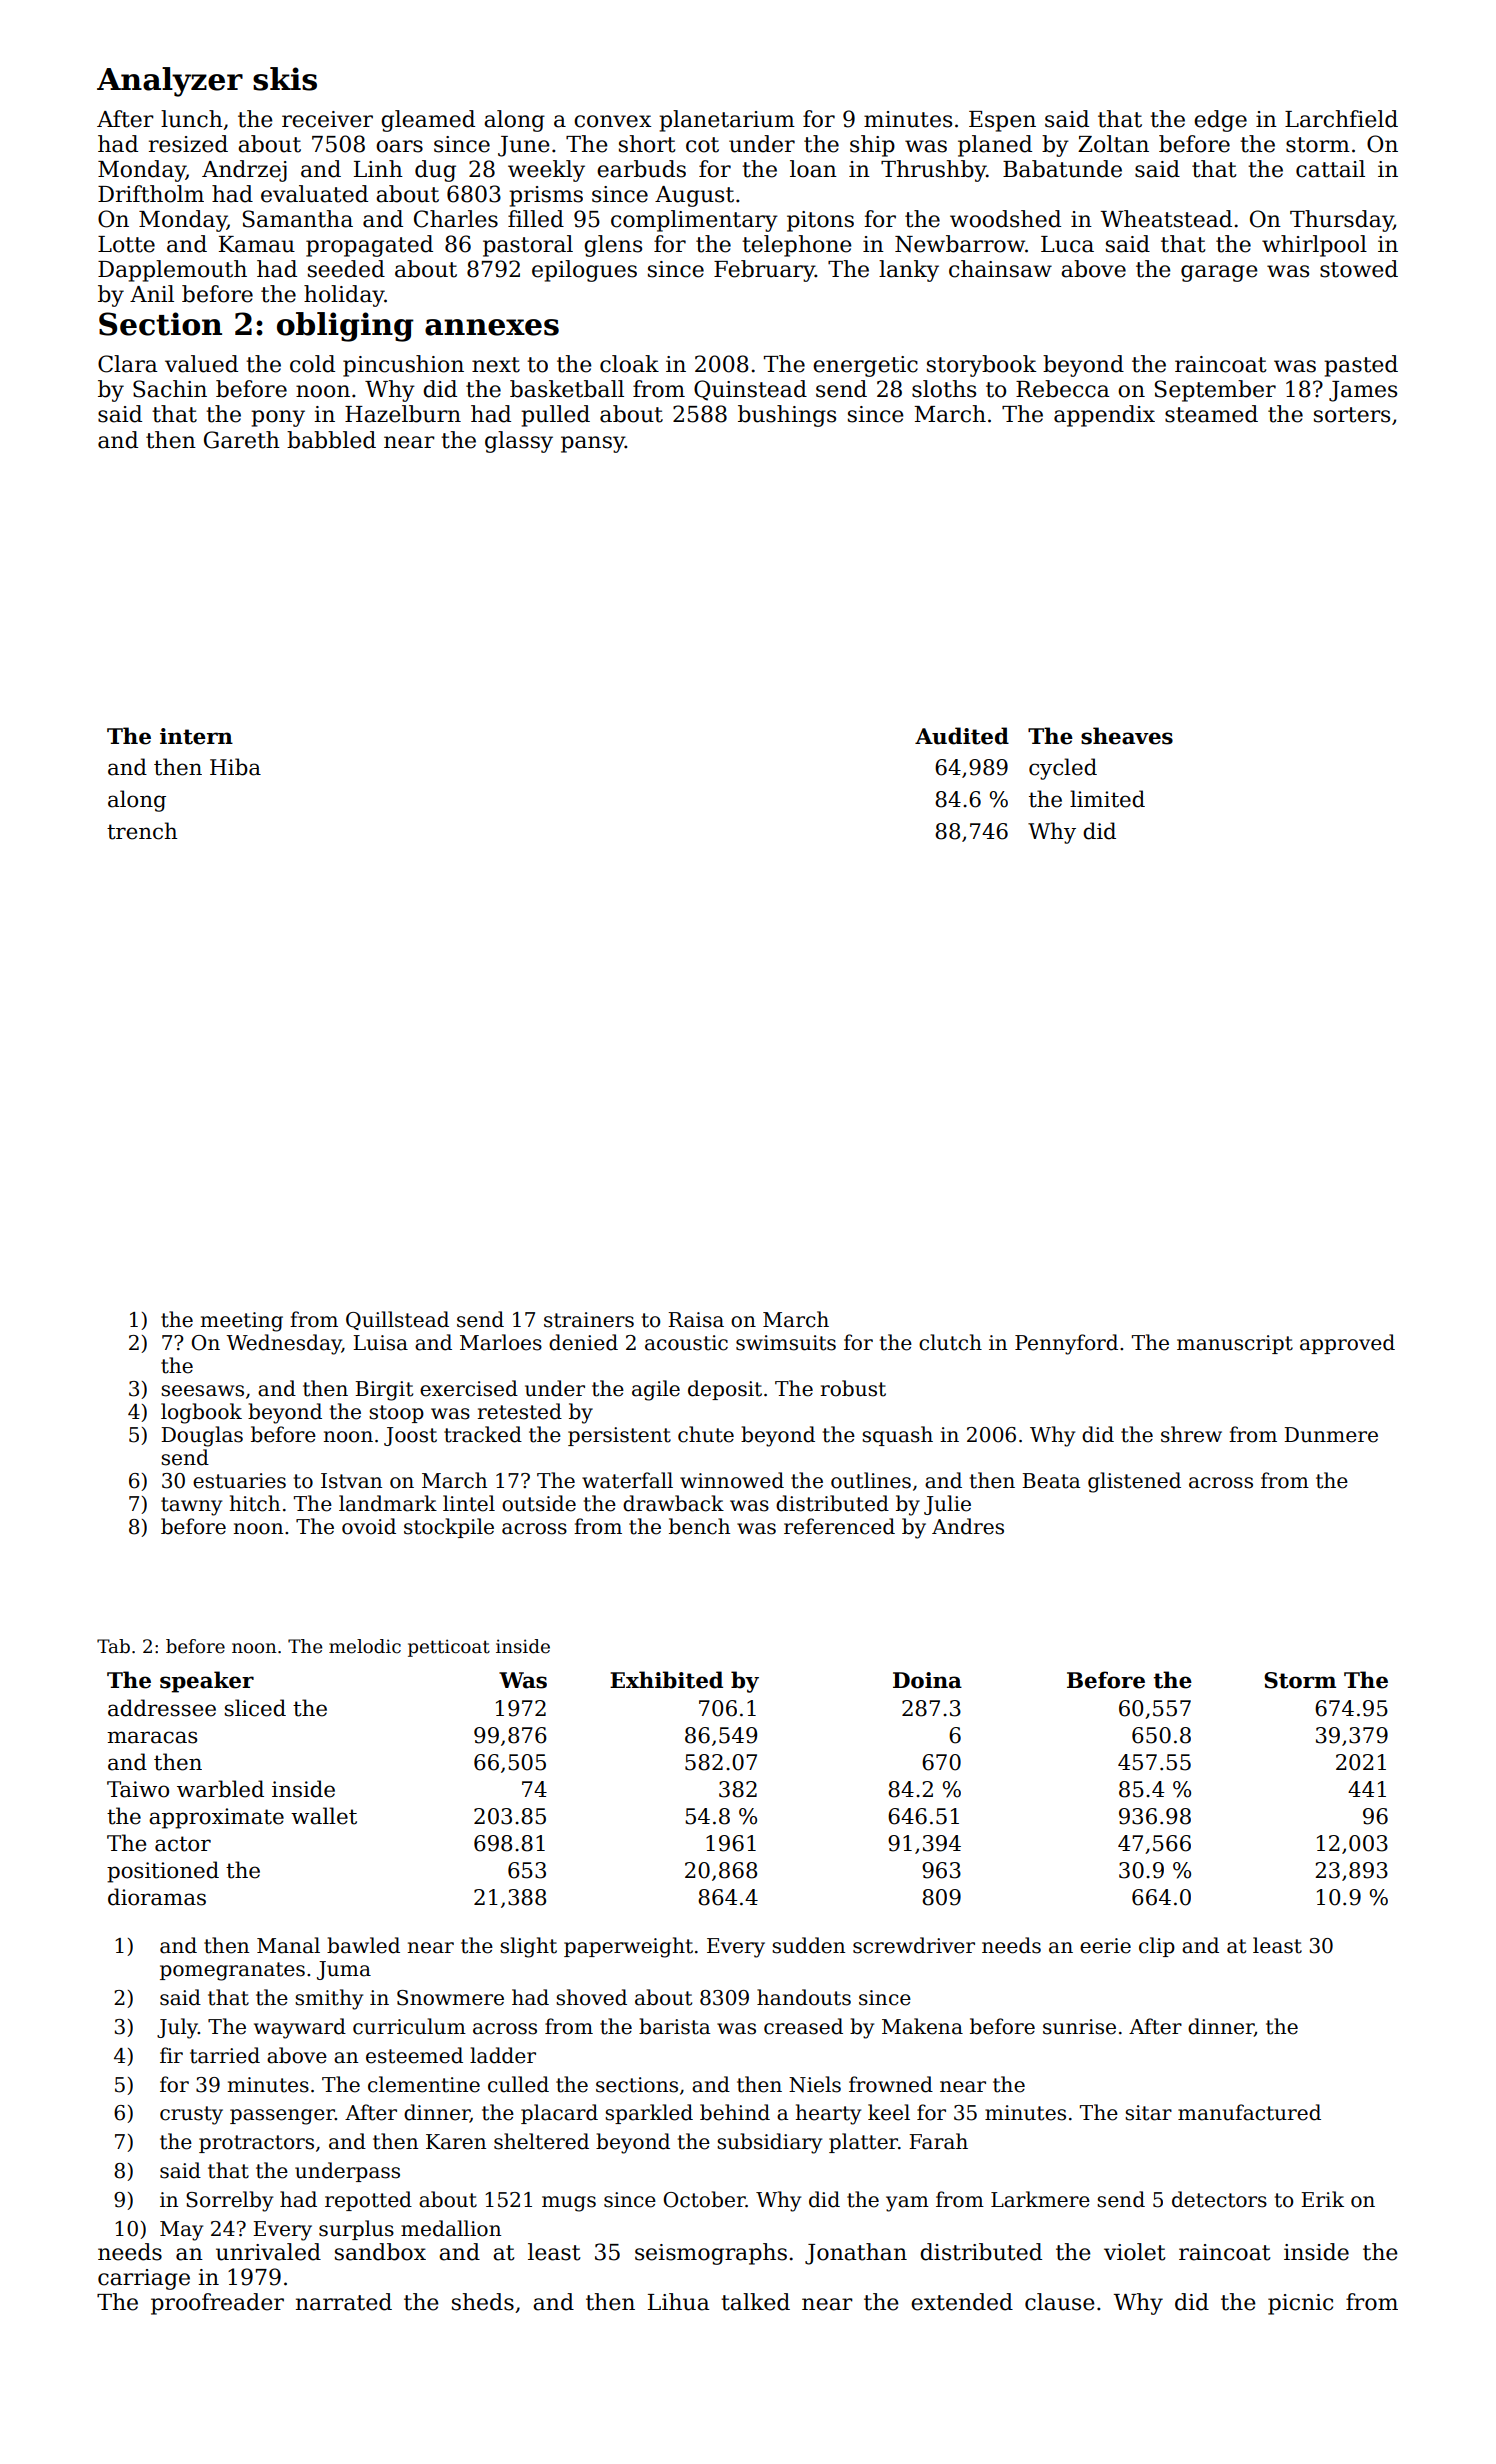  I want to click on glassy, so click(519, 442).
